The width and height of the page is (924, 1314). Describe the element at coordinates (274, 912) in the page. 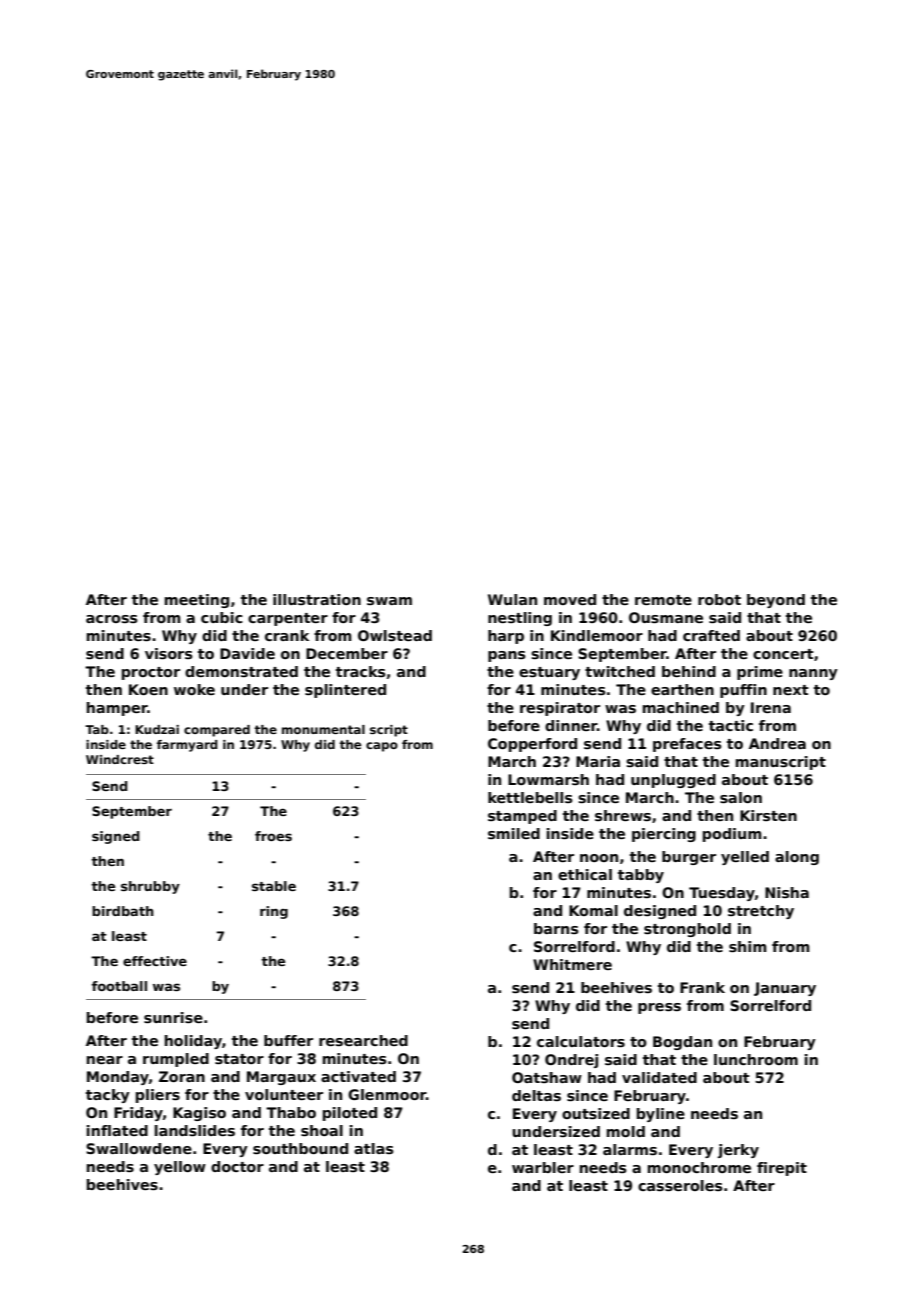

I see `ring` at that location.
